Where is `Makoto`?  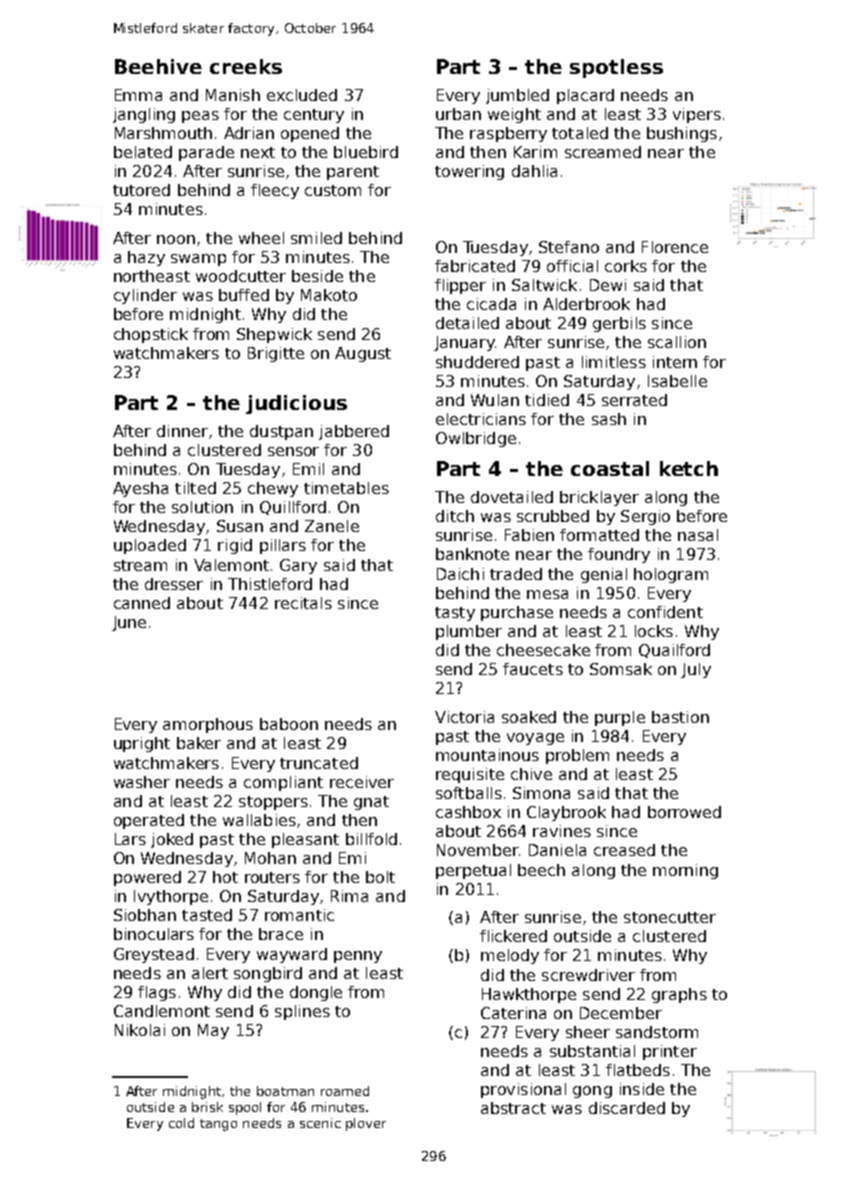 Makoto is located at coordinates (329, 295).
